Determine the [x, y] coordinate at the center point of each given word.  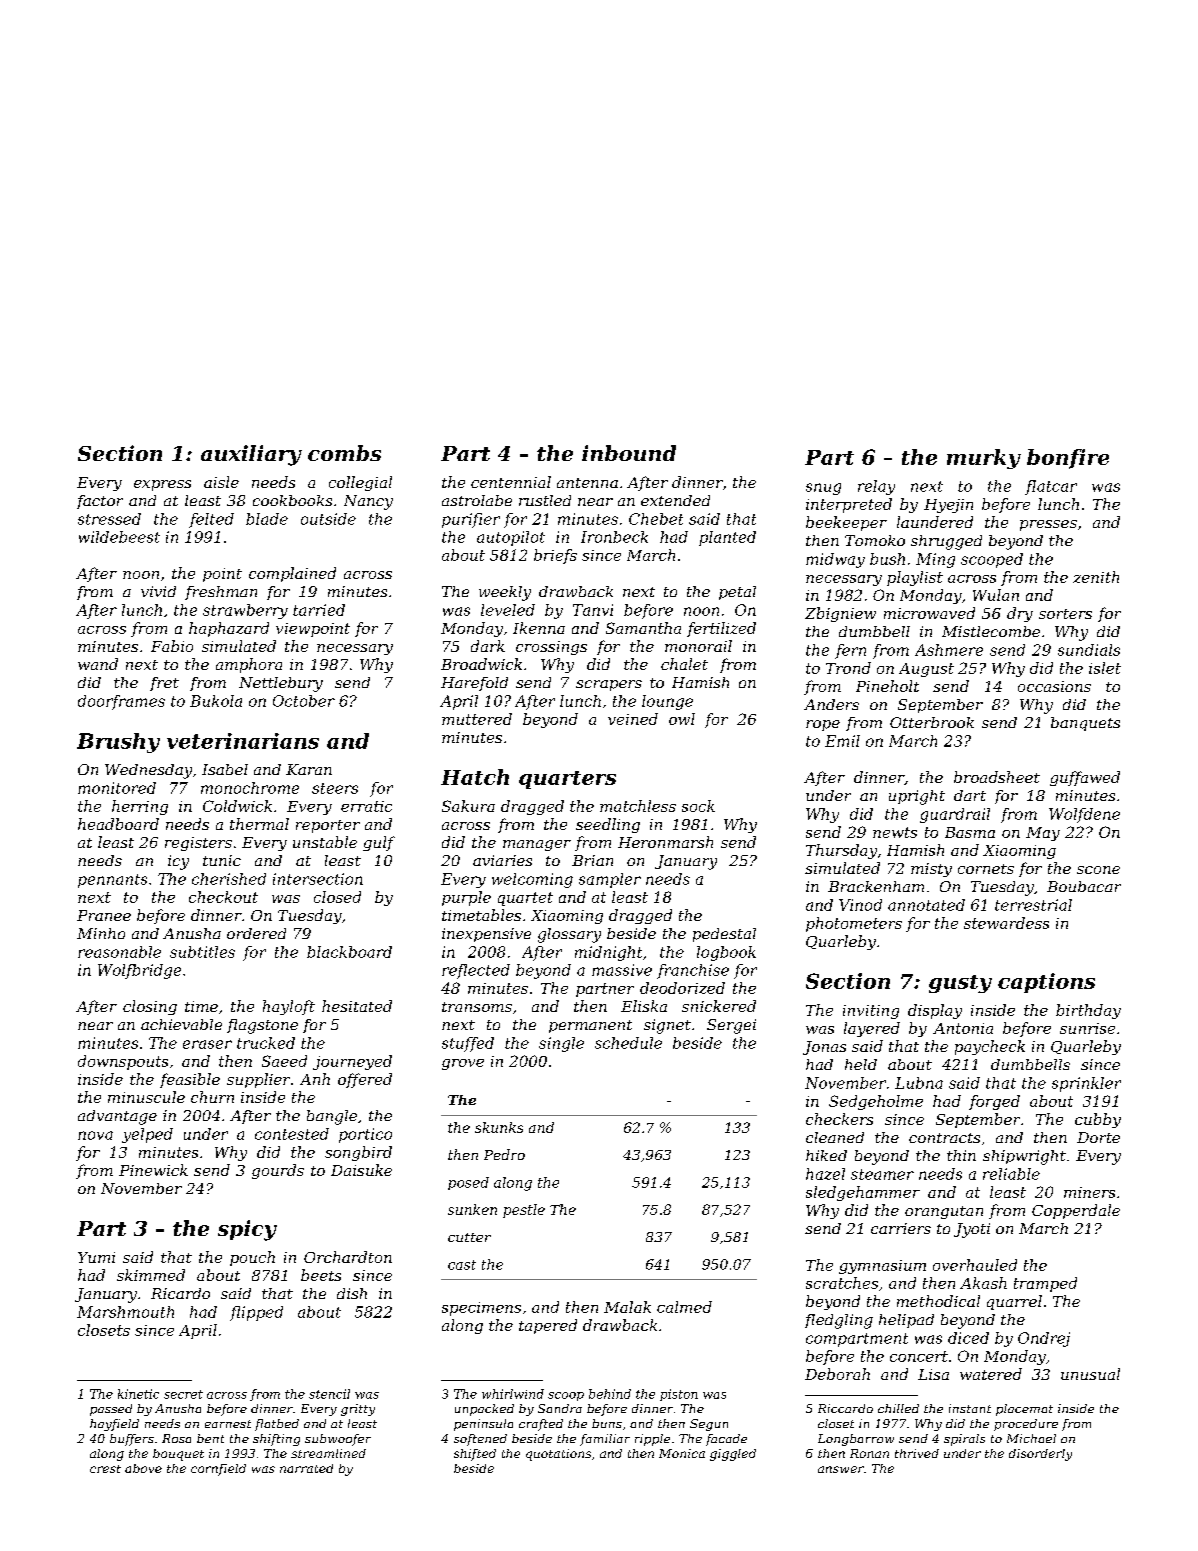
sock [698, 806]
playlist [915, 578]
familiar [605, 1440]
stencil [329, 1394]
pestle [524, 1211]
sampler [610, 880]
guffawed [1085, 778]
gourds [278, 1171]
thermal [259, 824]
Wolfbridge [139, 971]
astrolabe [477, 500]
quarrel [1014, 1302]
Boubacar [1084, 886]
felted [211, 520]
